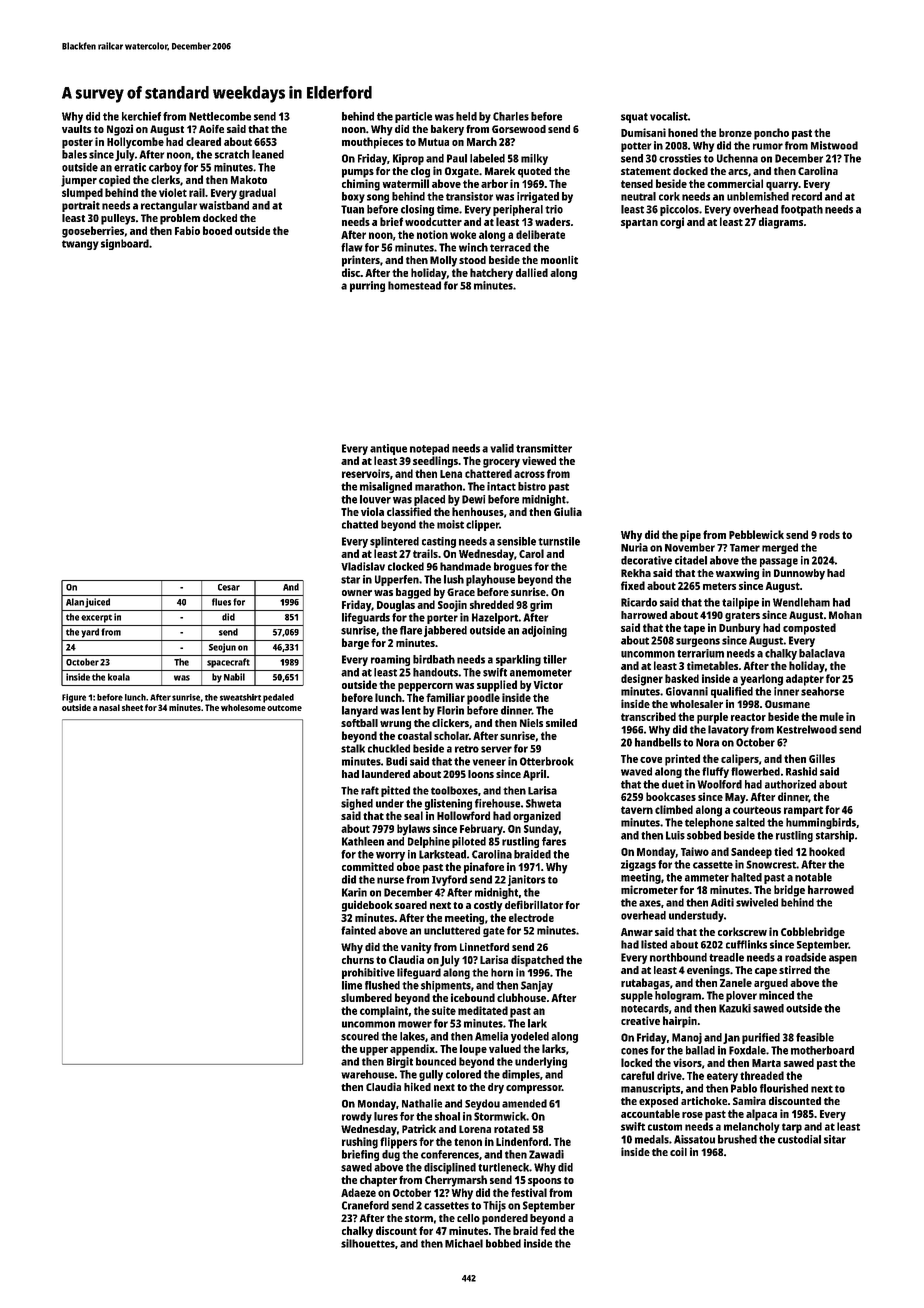  What do you see at coordinates (368, 1243) in the document?
I see `silhouettes` at bounding box center [368, 1243].
